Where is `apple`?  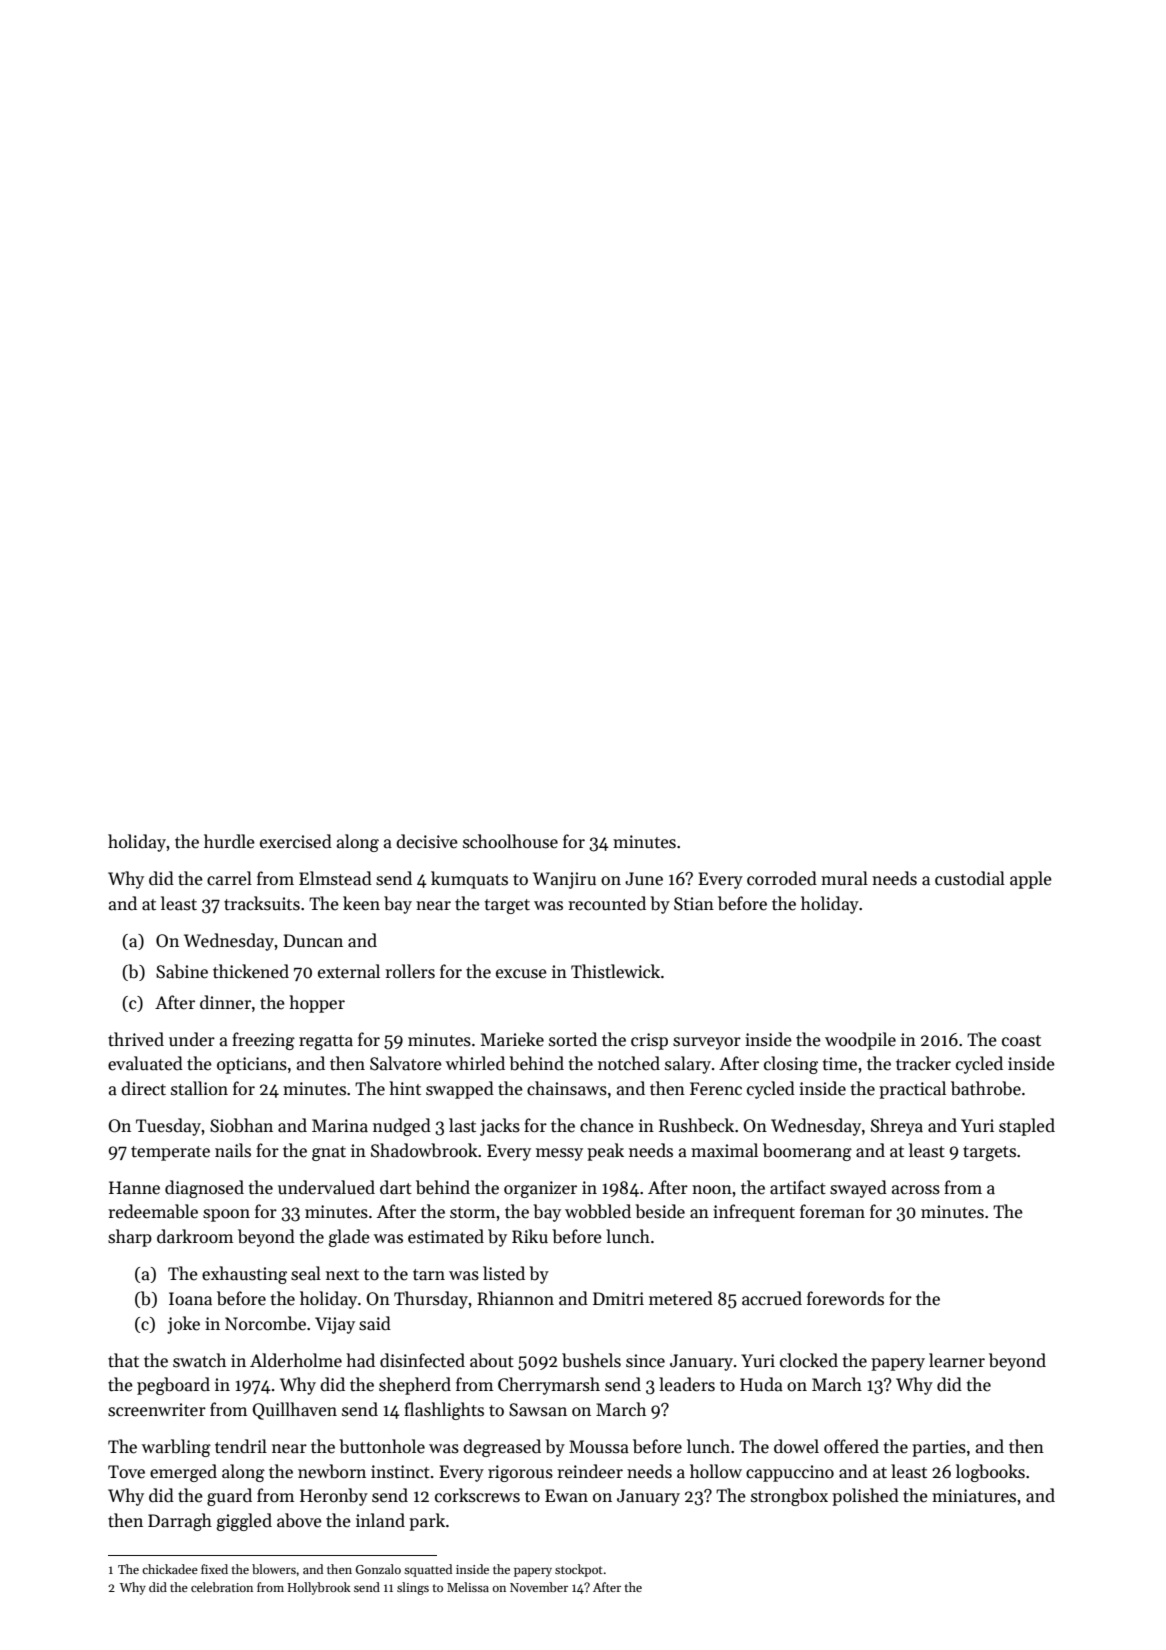 apple is located at coordinates (1031, 880).
